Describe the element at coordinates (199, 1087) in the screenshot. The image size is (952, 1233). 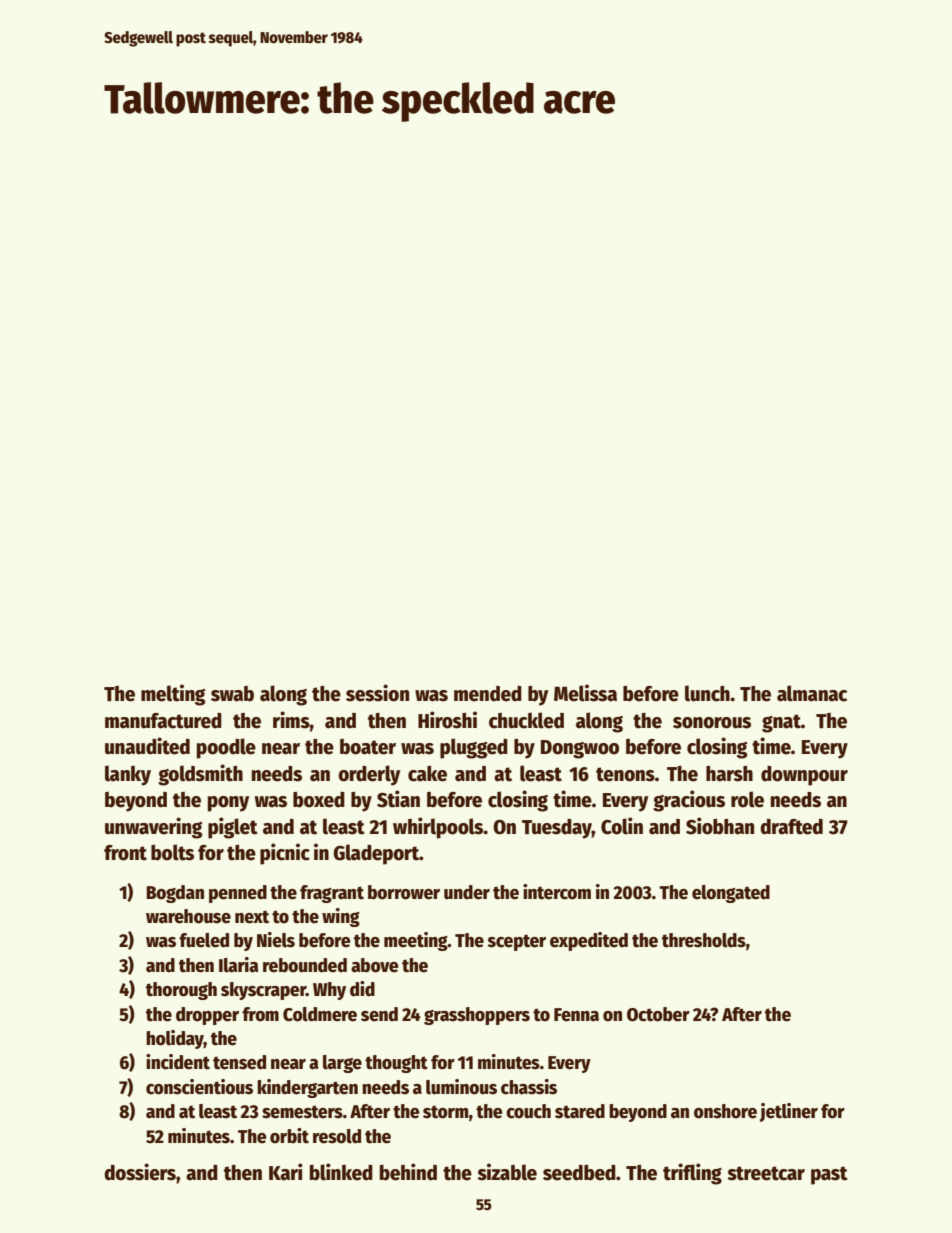
I see `conscientious` at that location.
